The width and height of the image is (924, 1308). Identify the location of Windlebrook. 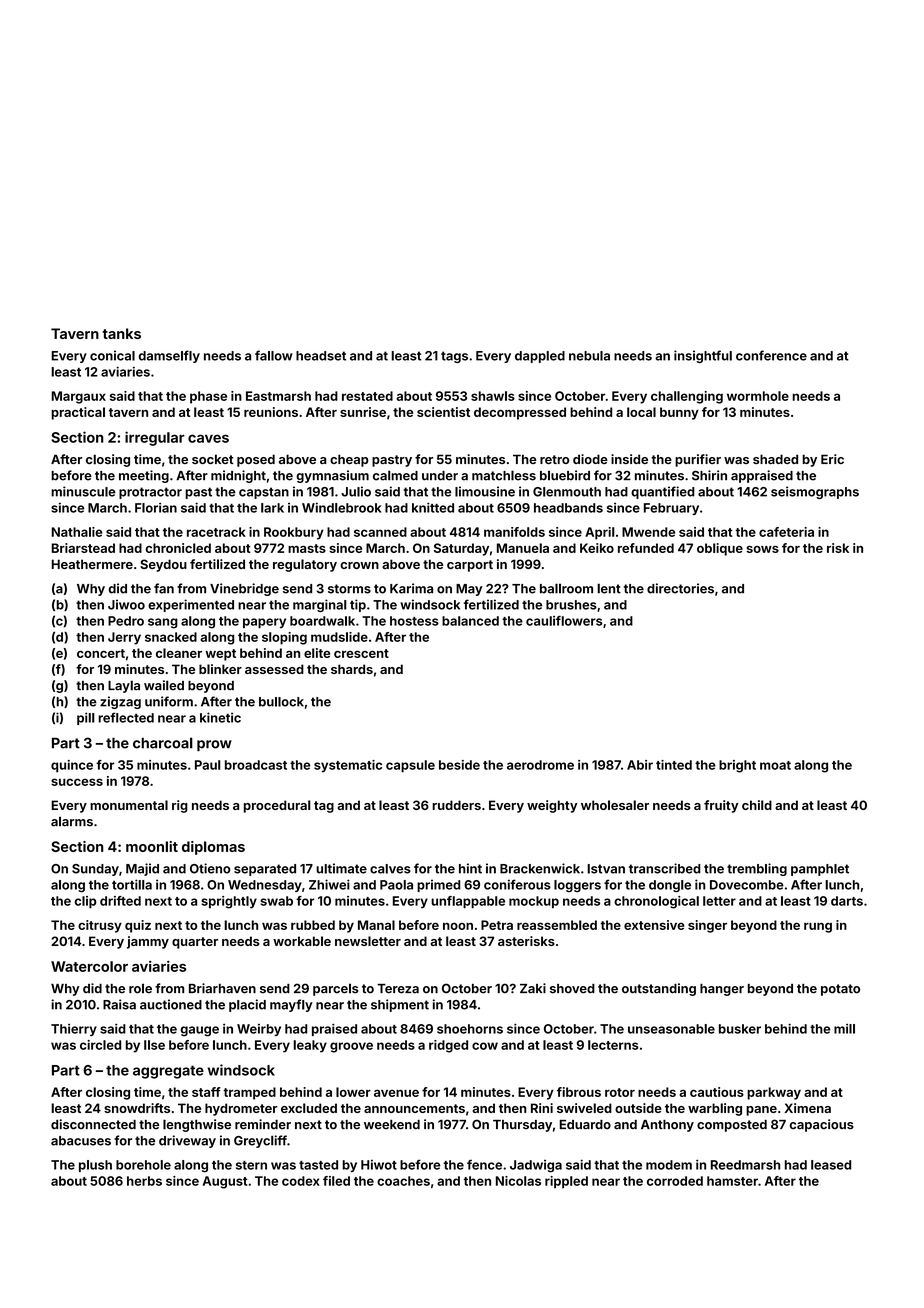
(341, 507).
